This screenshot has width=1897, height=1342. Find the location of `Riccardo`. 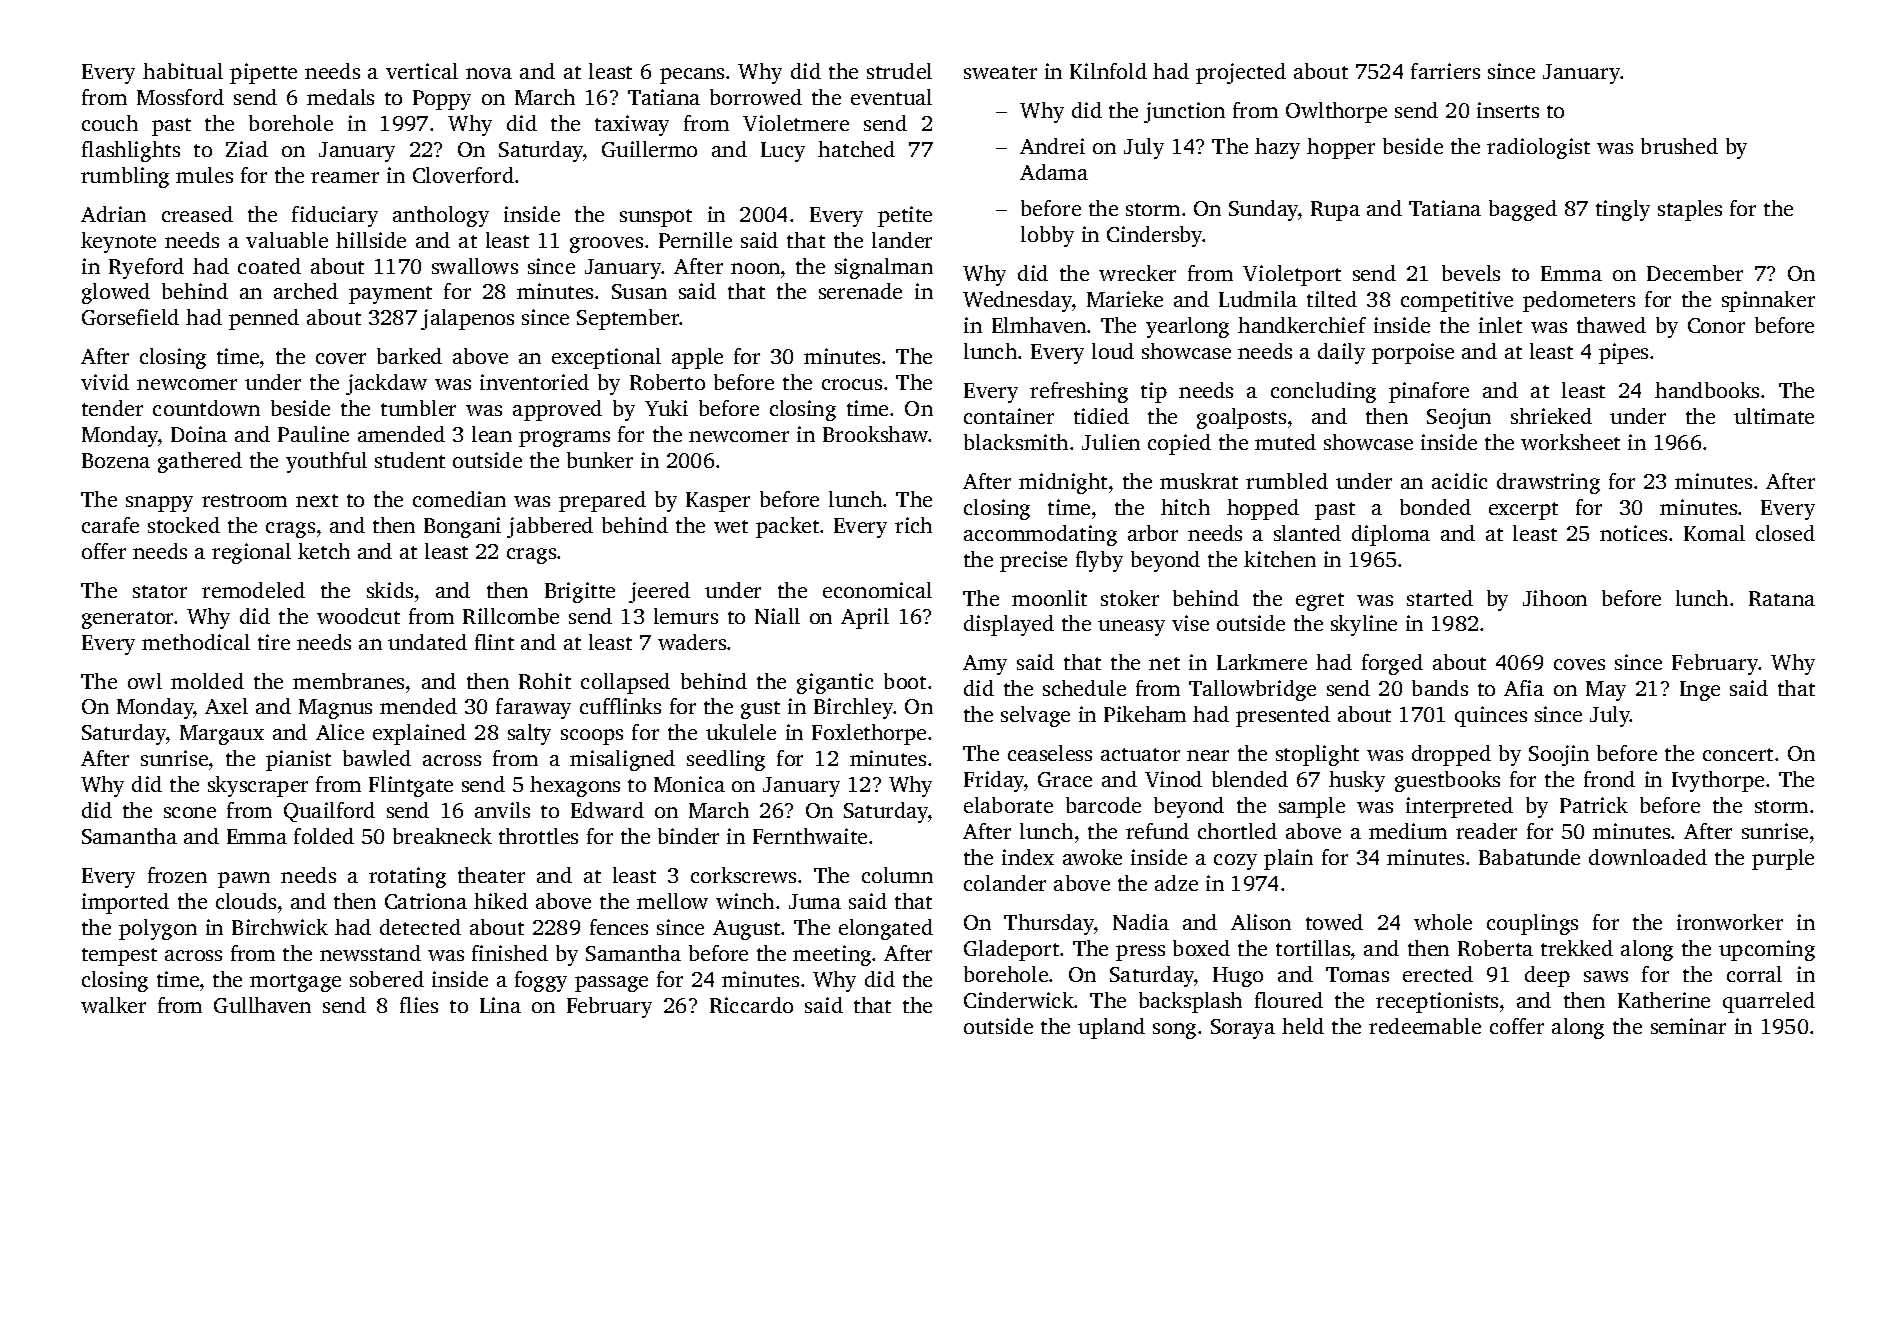

Riccardo is located at coordinates (751, 1005).
